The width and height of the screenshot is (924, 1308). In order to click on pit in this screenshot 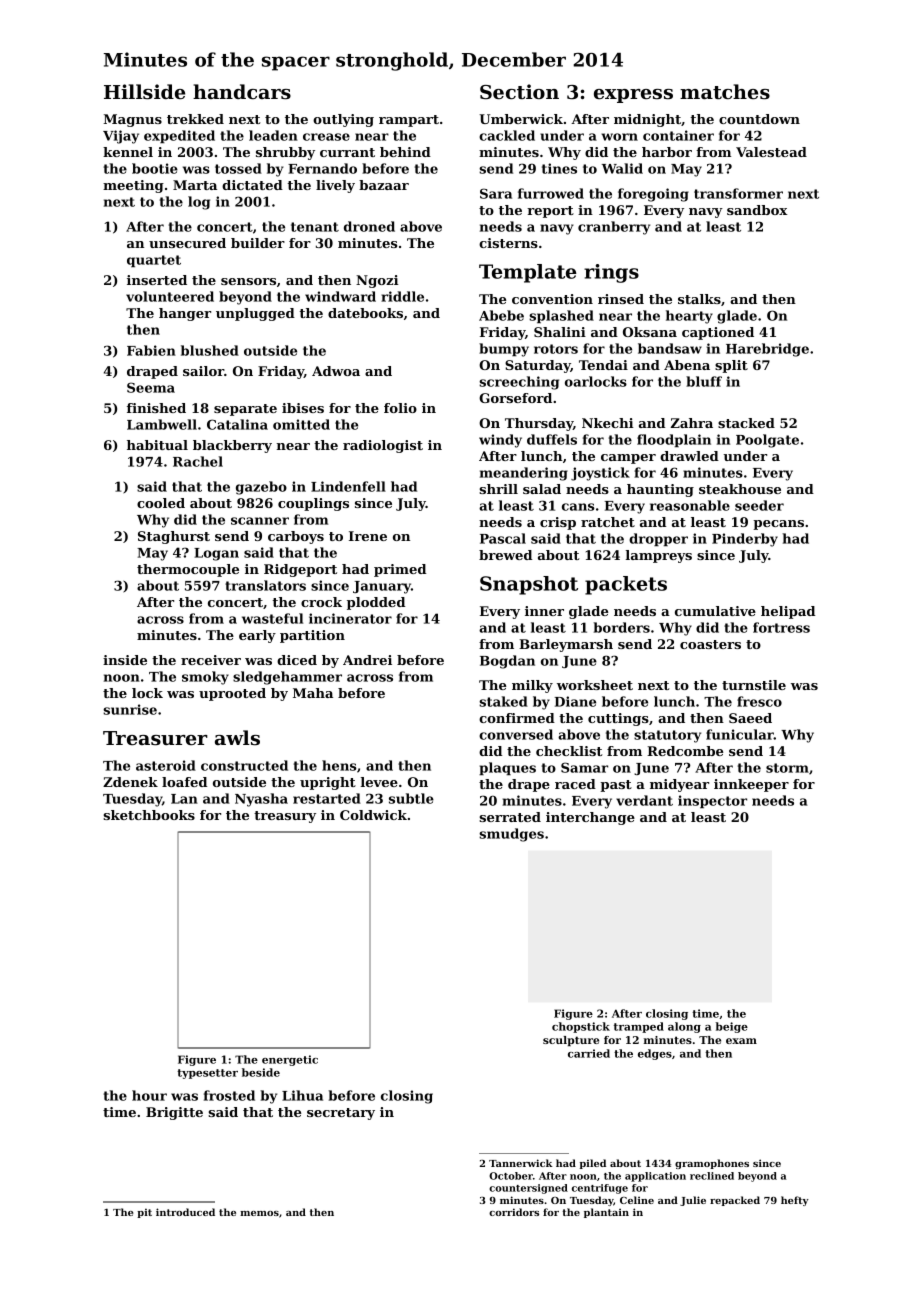, I will do `click(144, 1213)`.
